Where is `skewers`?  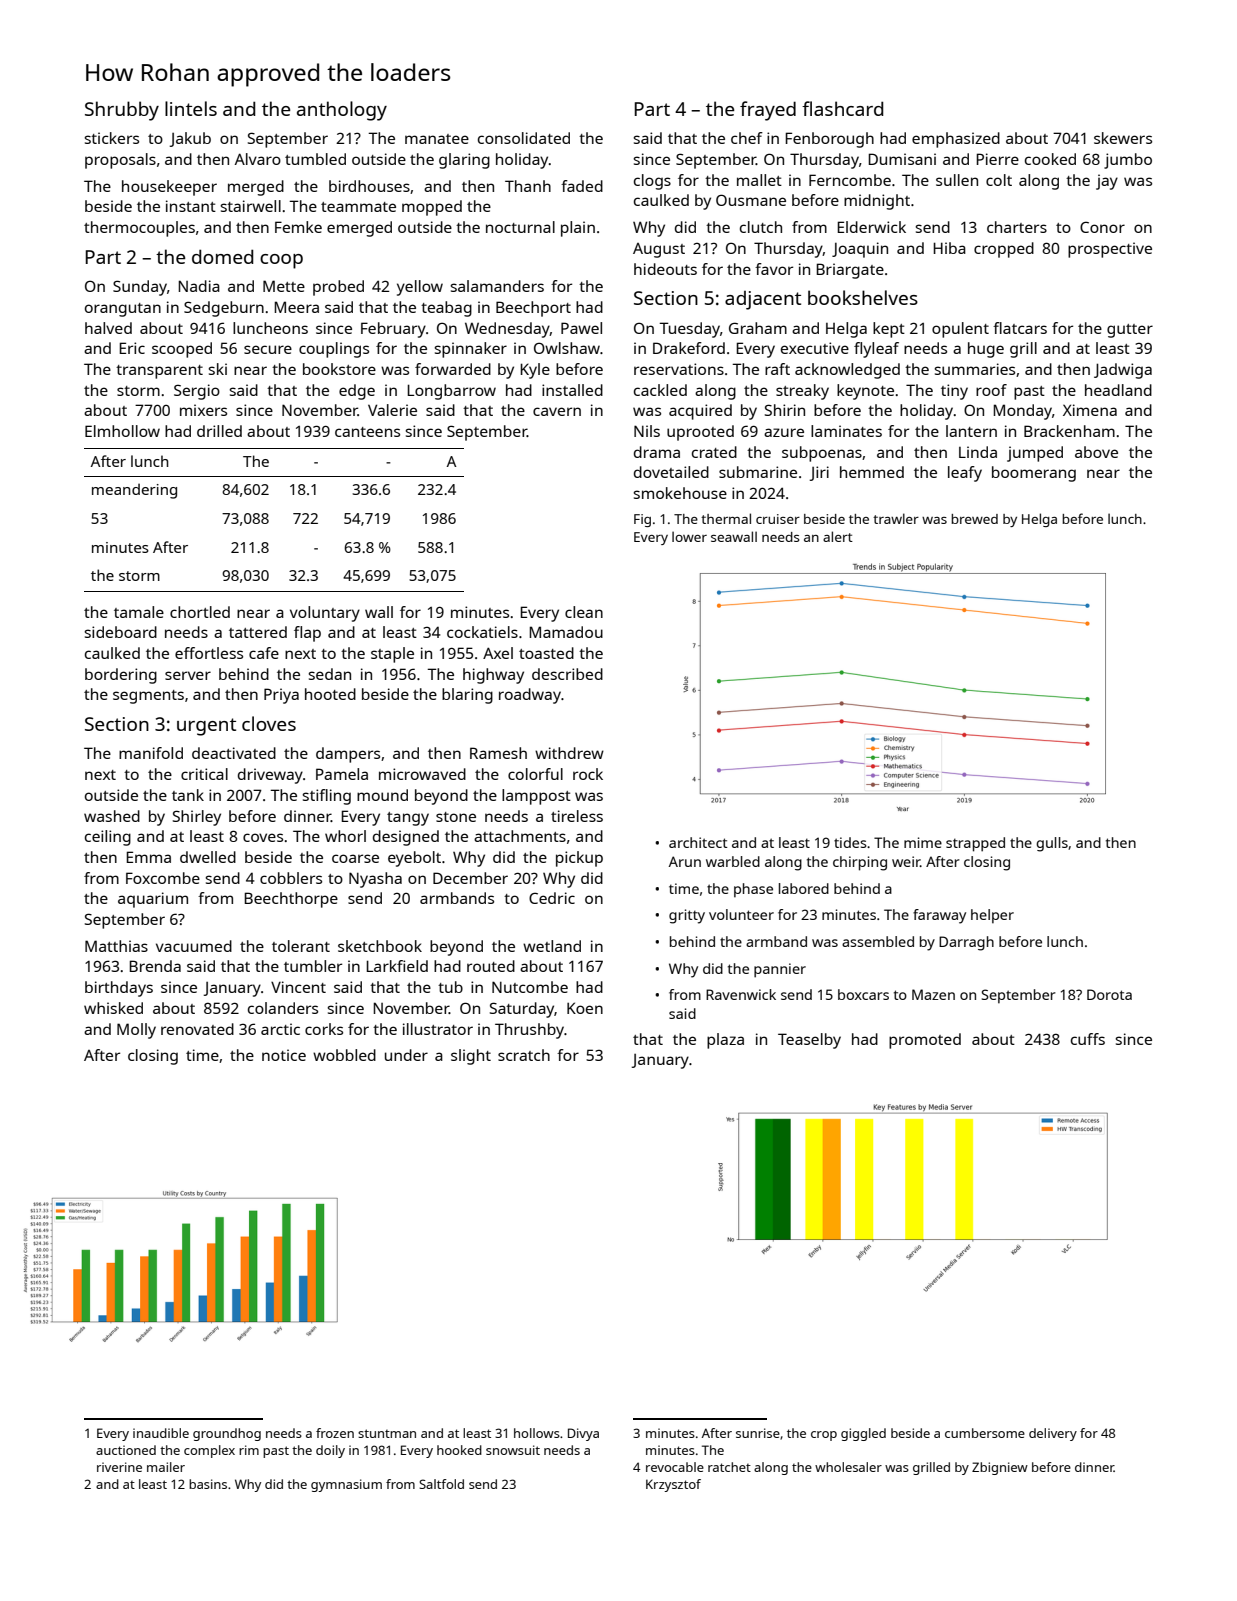
skewers is located at coordinates (1123, 138).
